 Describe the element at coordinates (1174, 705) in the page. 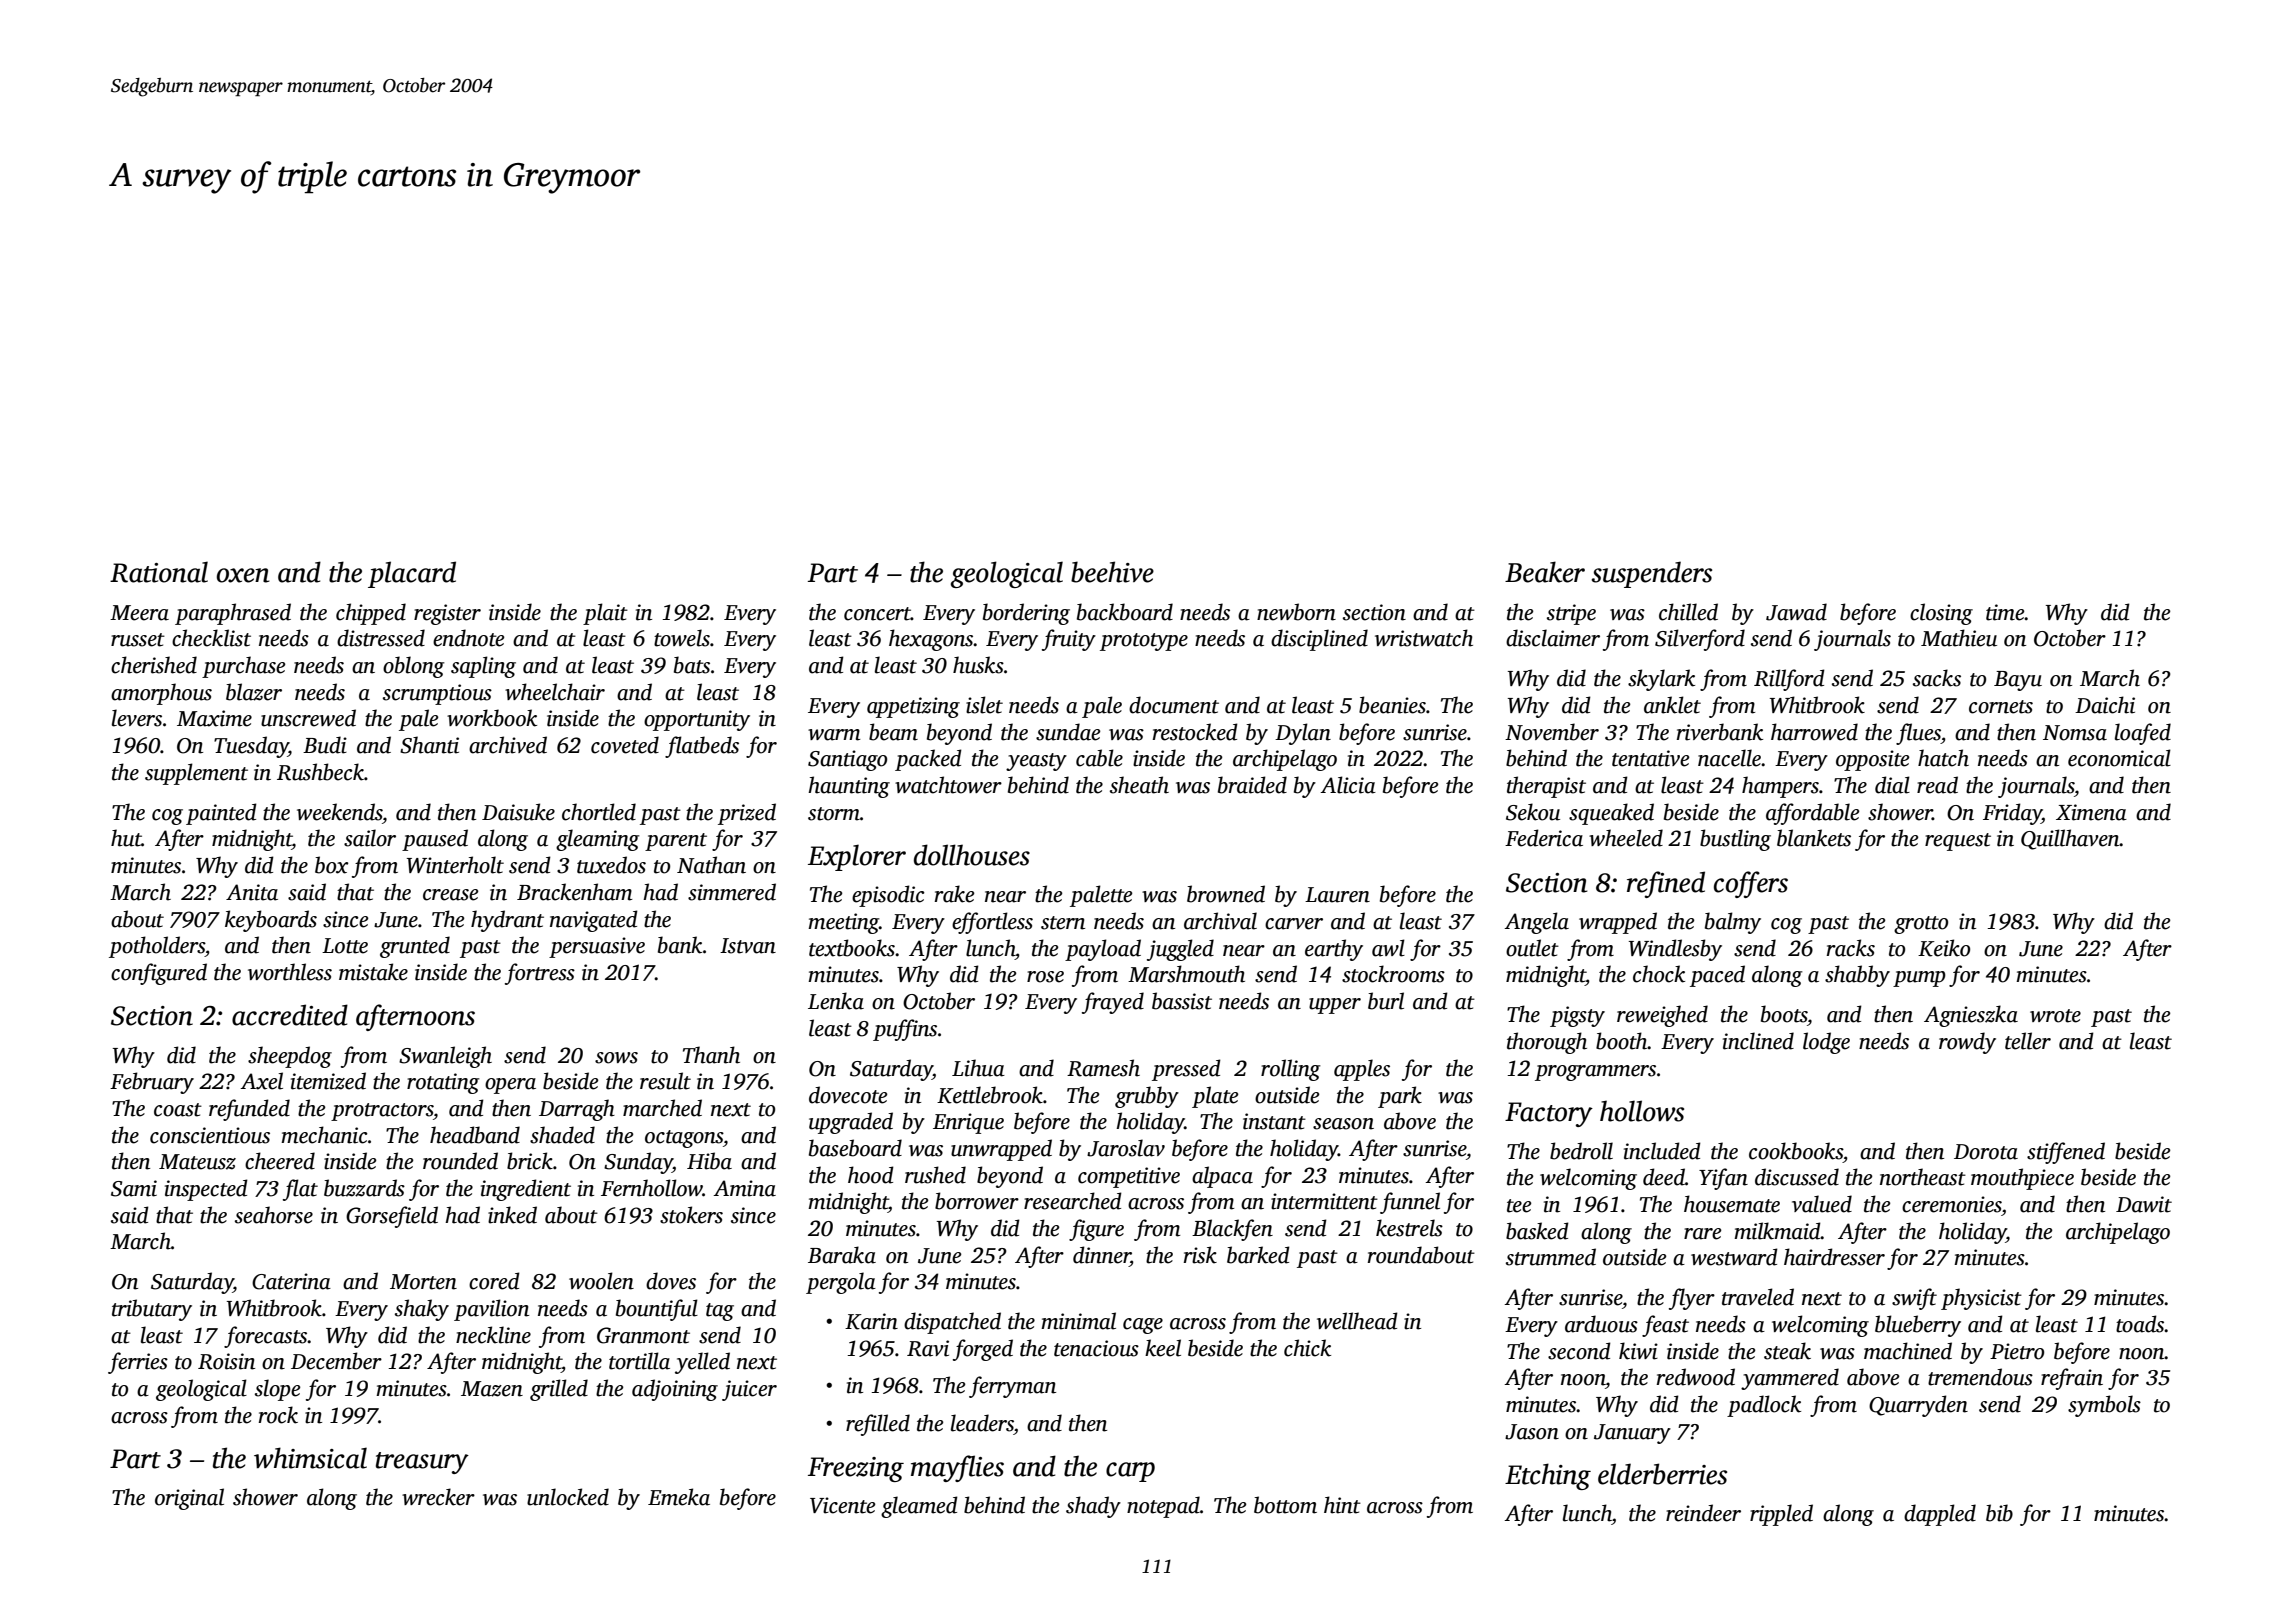

I see `document` at that location.
